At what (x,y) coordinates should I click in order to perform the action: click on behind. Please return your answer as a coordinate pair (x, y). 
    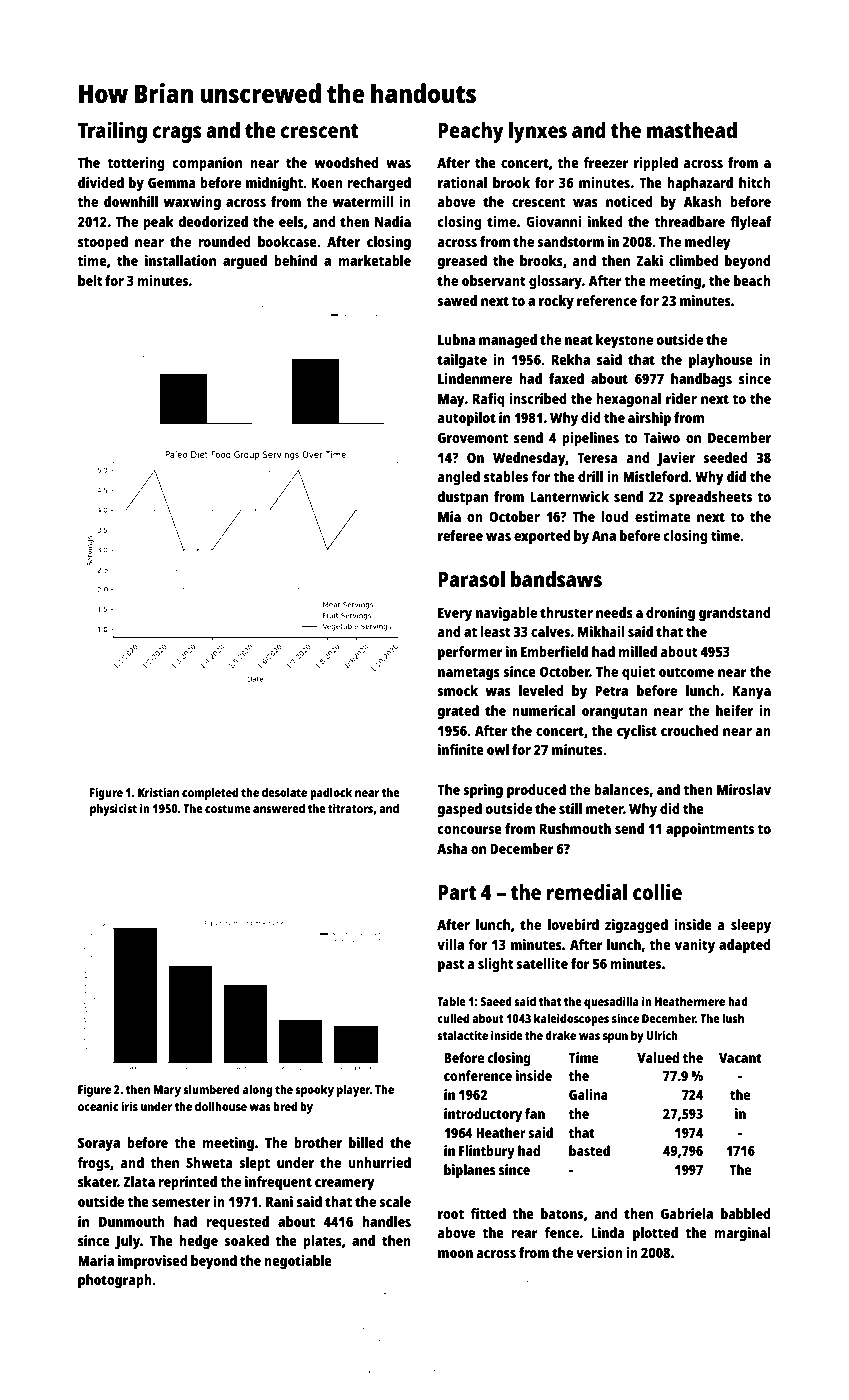
    Looking at the image, I should click on (295, 260).
